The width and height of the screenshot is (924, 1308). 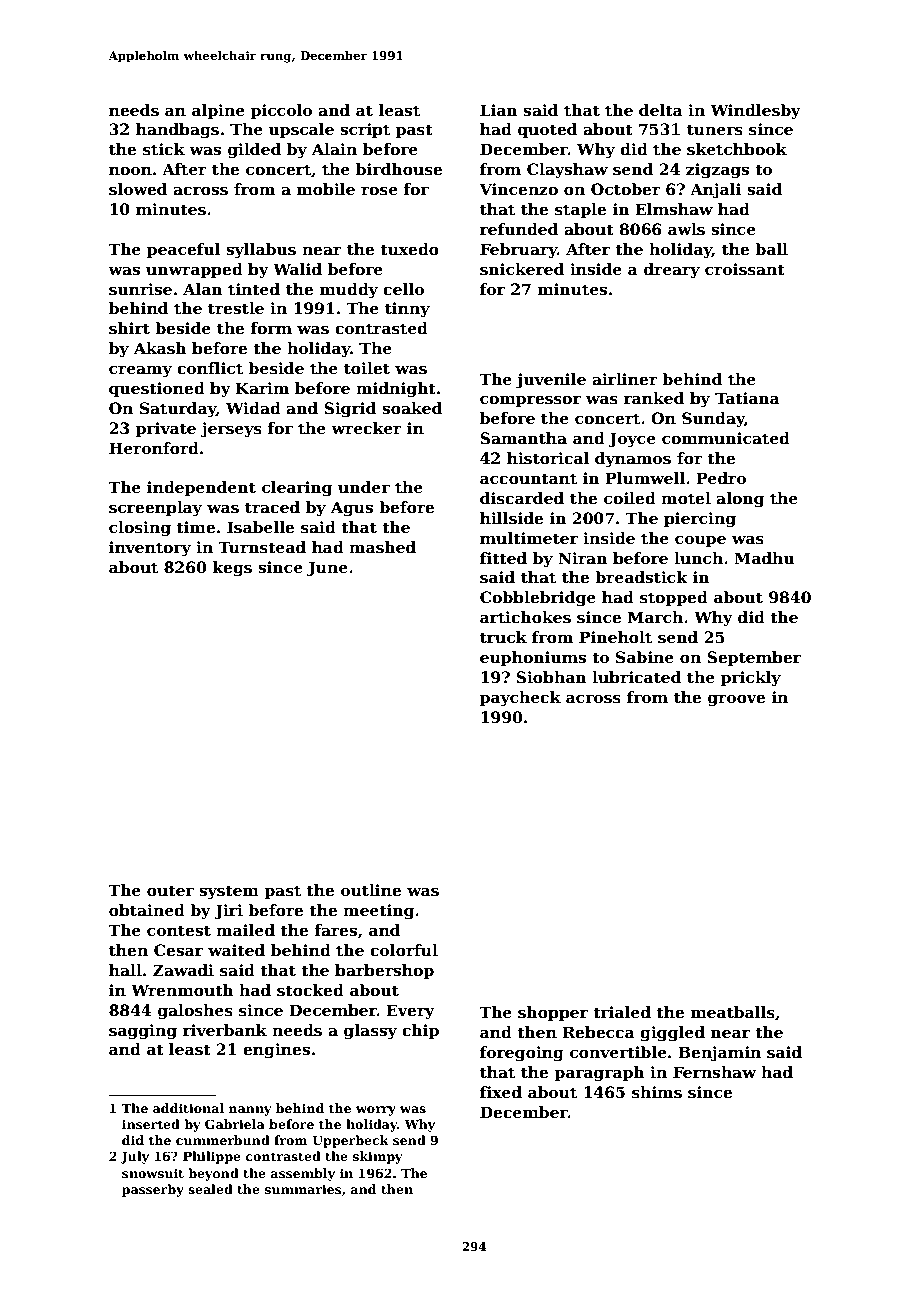 I want to click on Benjamin, so click(x=719, y=1054).
